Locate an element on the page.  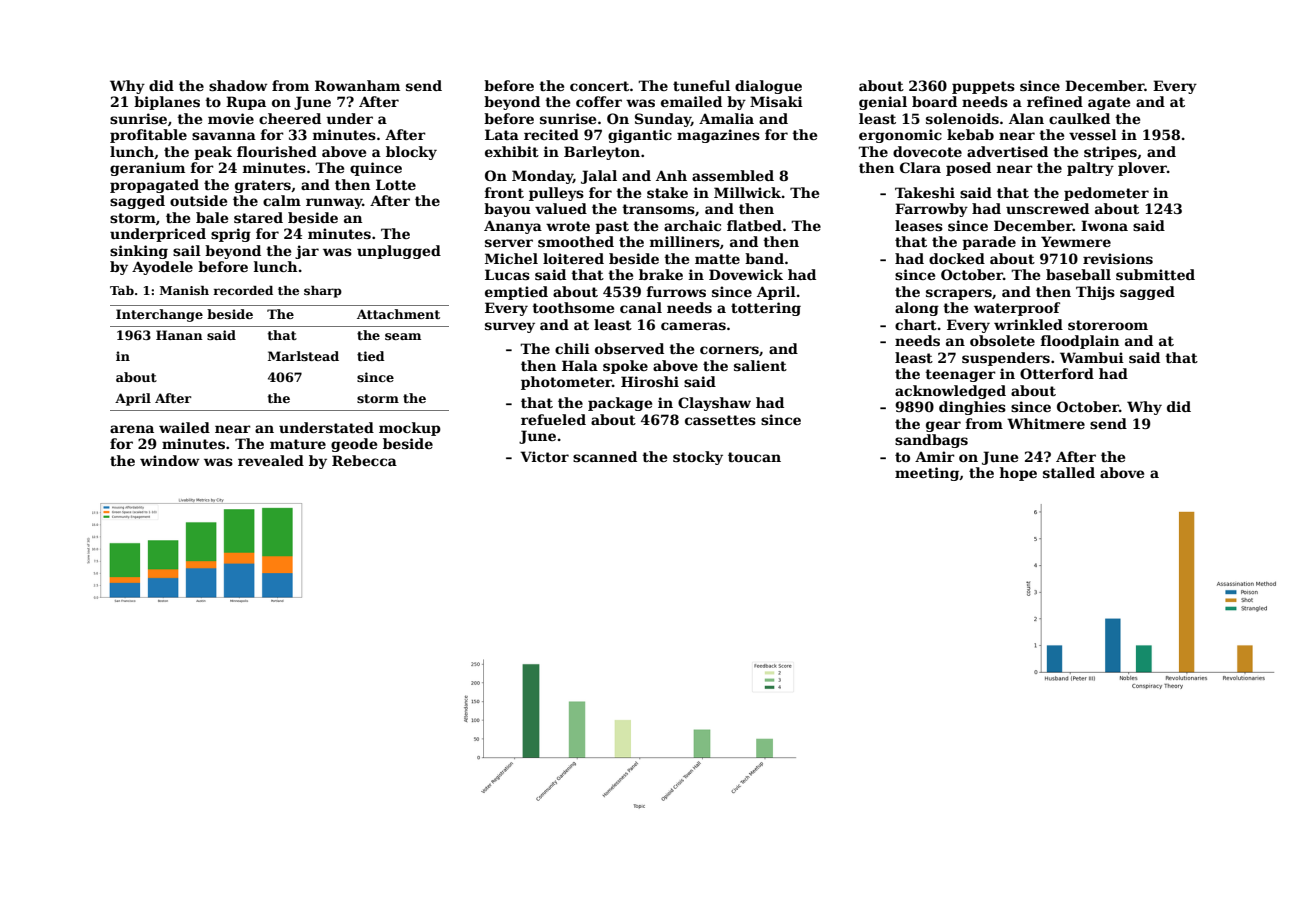
Lata is located at coordinates (502, 134).
